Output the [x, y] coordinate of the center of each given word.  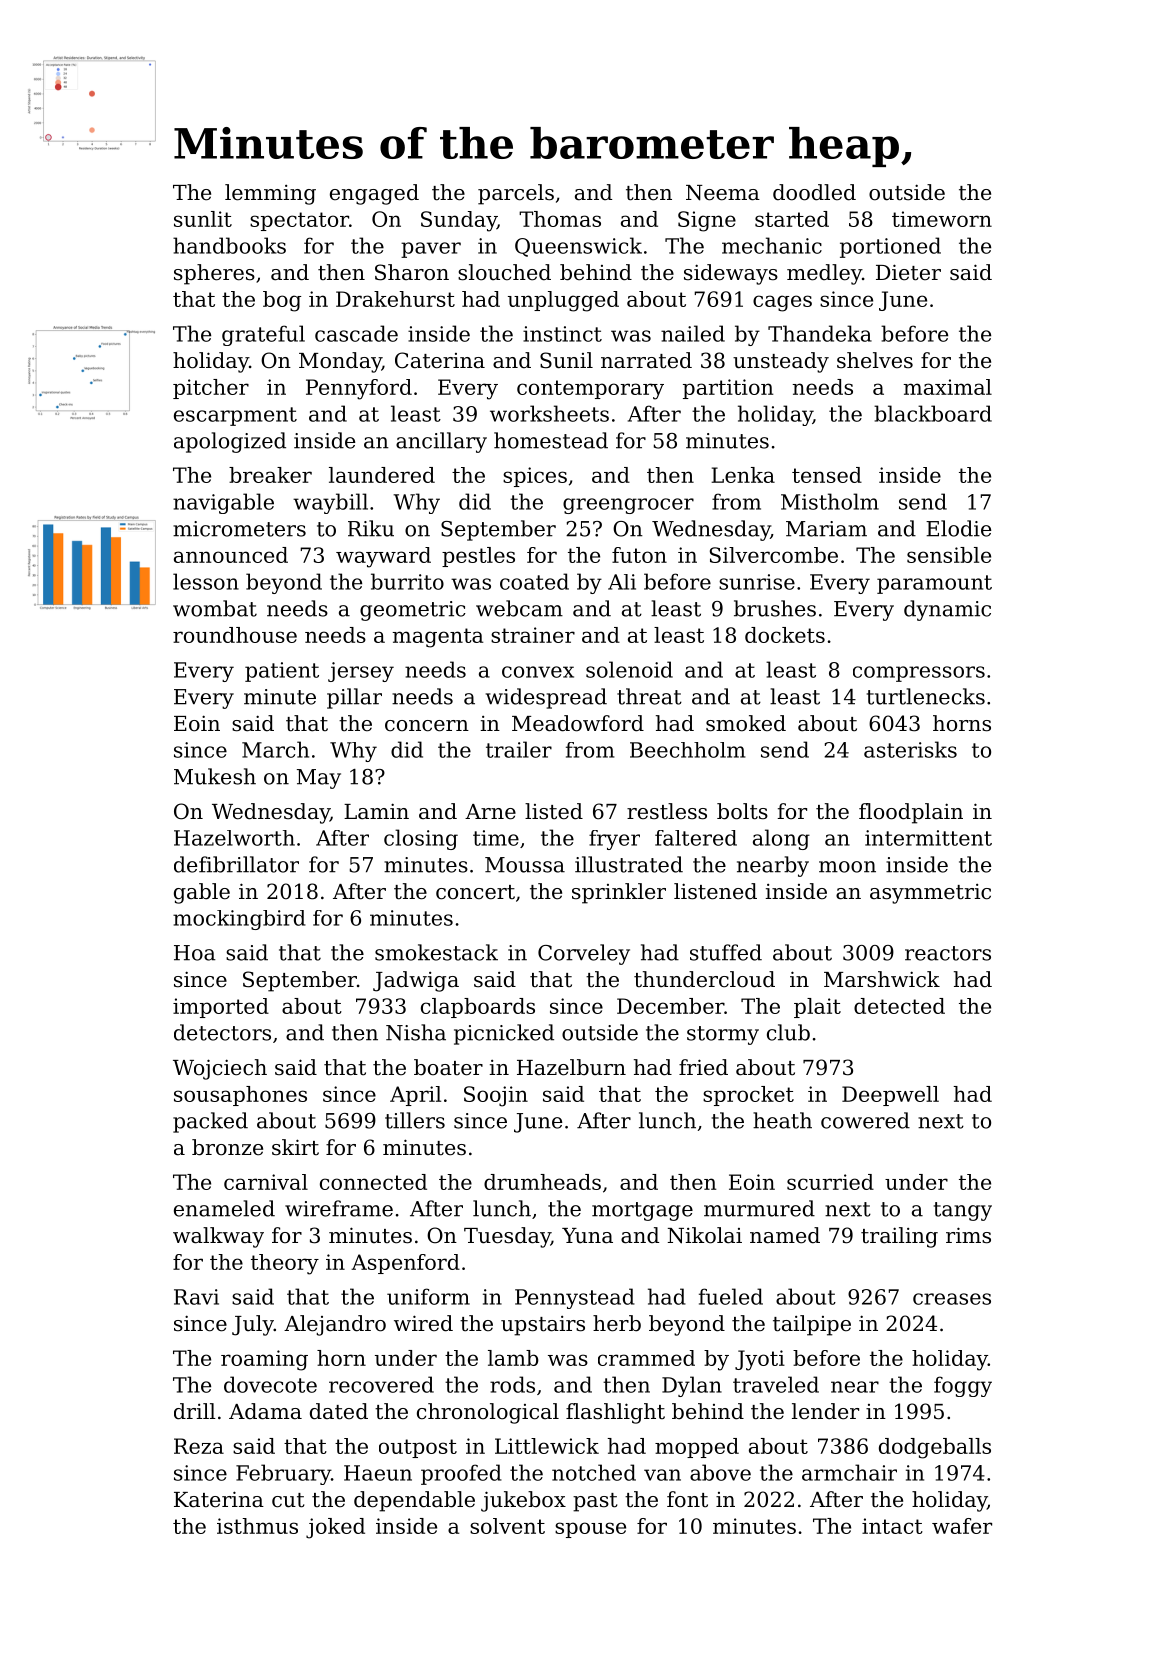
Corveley [584, 954]
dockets [785, 635]
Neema [723, 193]
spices [535, 477]
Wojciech [220, 1069]
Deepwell [890, 1096]
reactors [948, 953]
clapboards [478, 1008]
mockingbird [239, 920]
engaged [374, 194]
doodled [814, 192]
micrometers [239, 529]
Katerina [219, 1499]
